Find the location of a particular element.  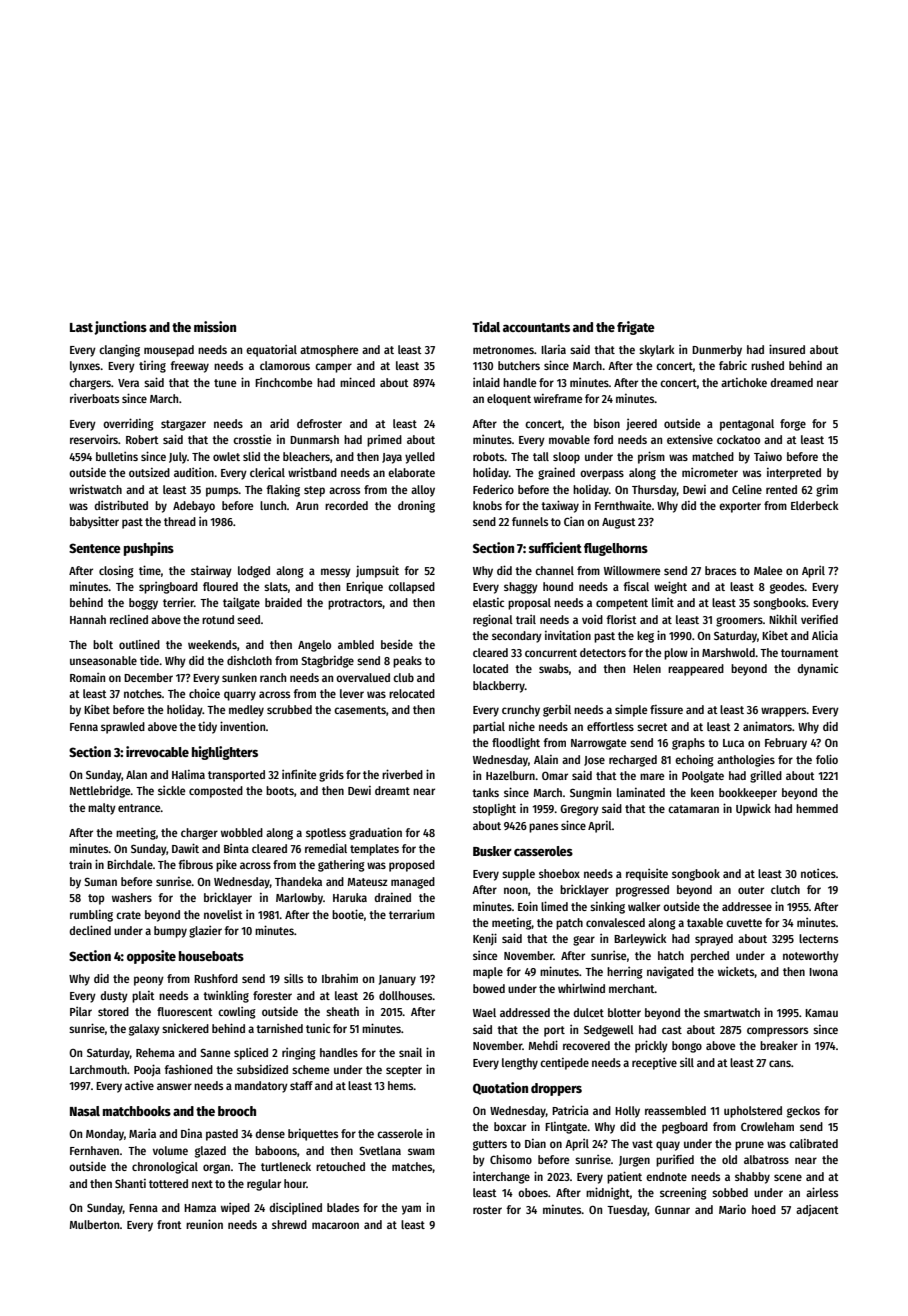

maple is located at coordinates (488, 973).
